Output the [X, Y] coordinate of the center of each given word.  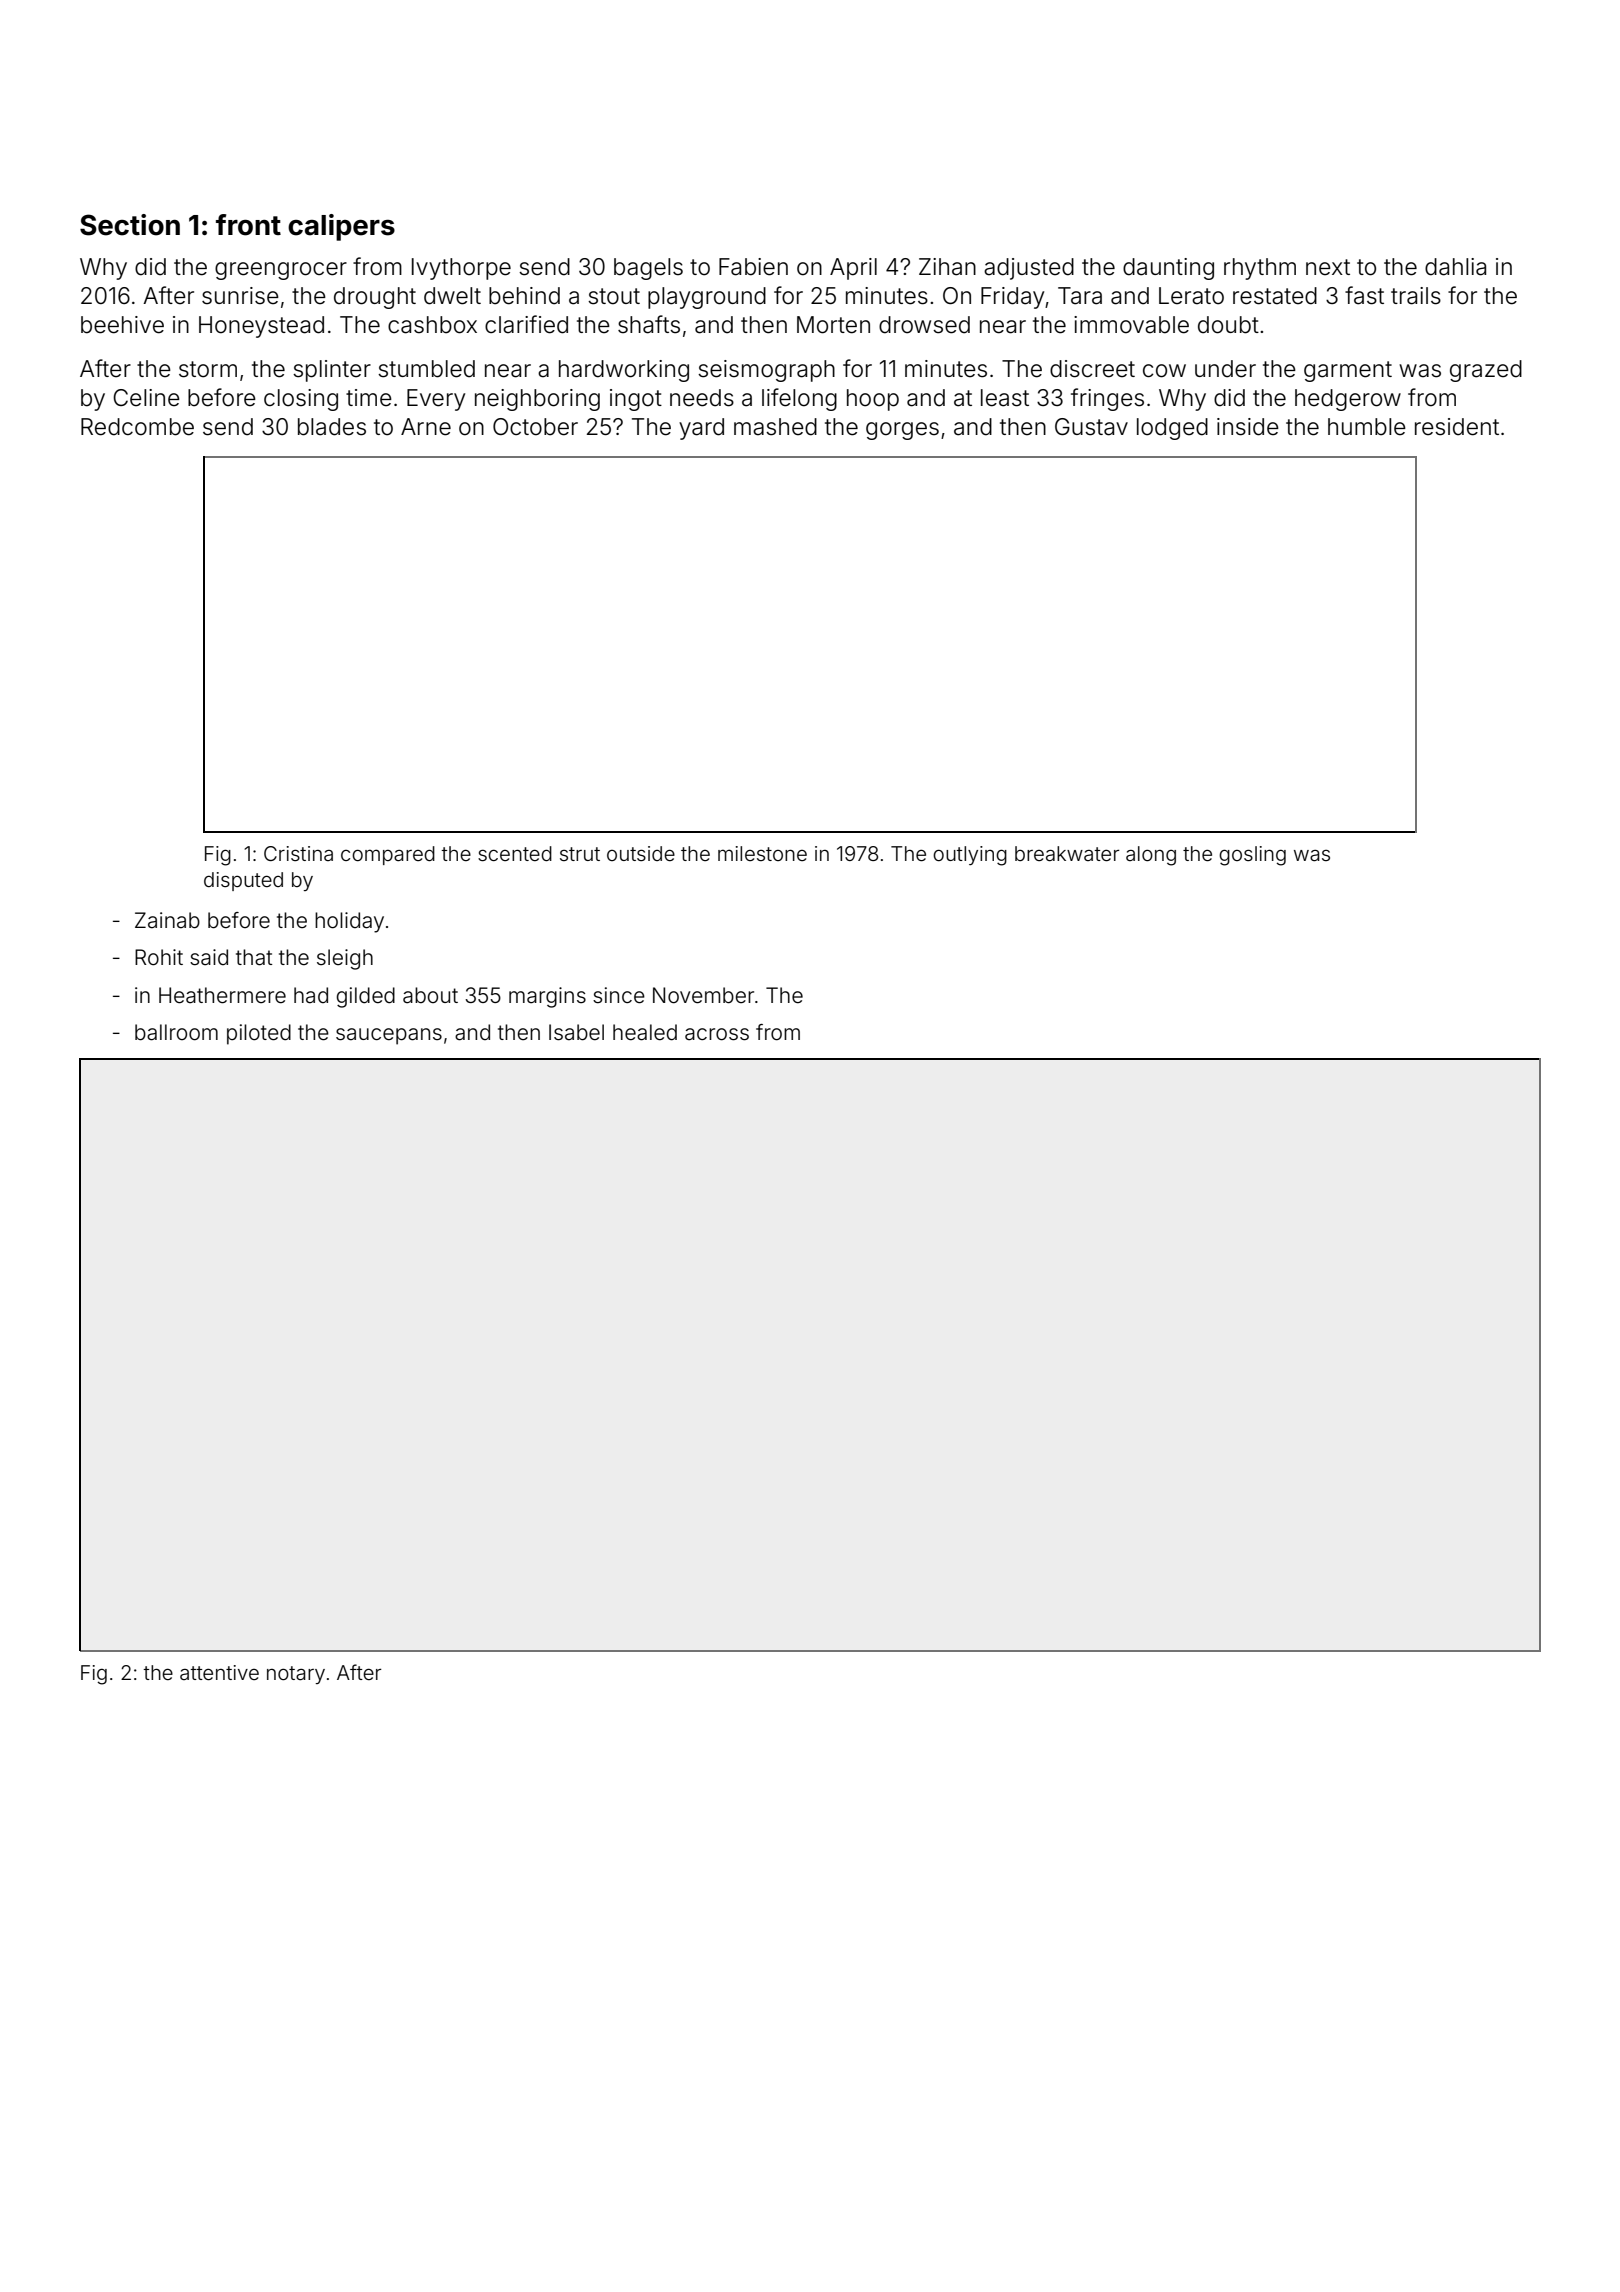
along [1151, 856]
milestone [762, 853]
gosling [1252, 856]
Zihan [947, 267]
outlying [970, 856]
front [248, 225]
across [717, 1034]
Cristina [298, 853]
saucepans [389, 1036]
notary [296, 1675]
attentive [219, 1672]
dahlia [1455, 267]
